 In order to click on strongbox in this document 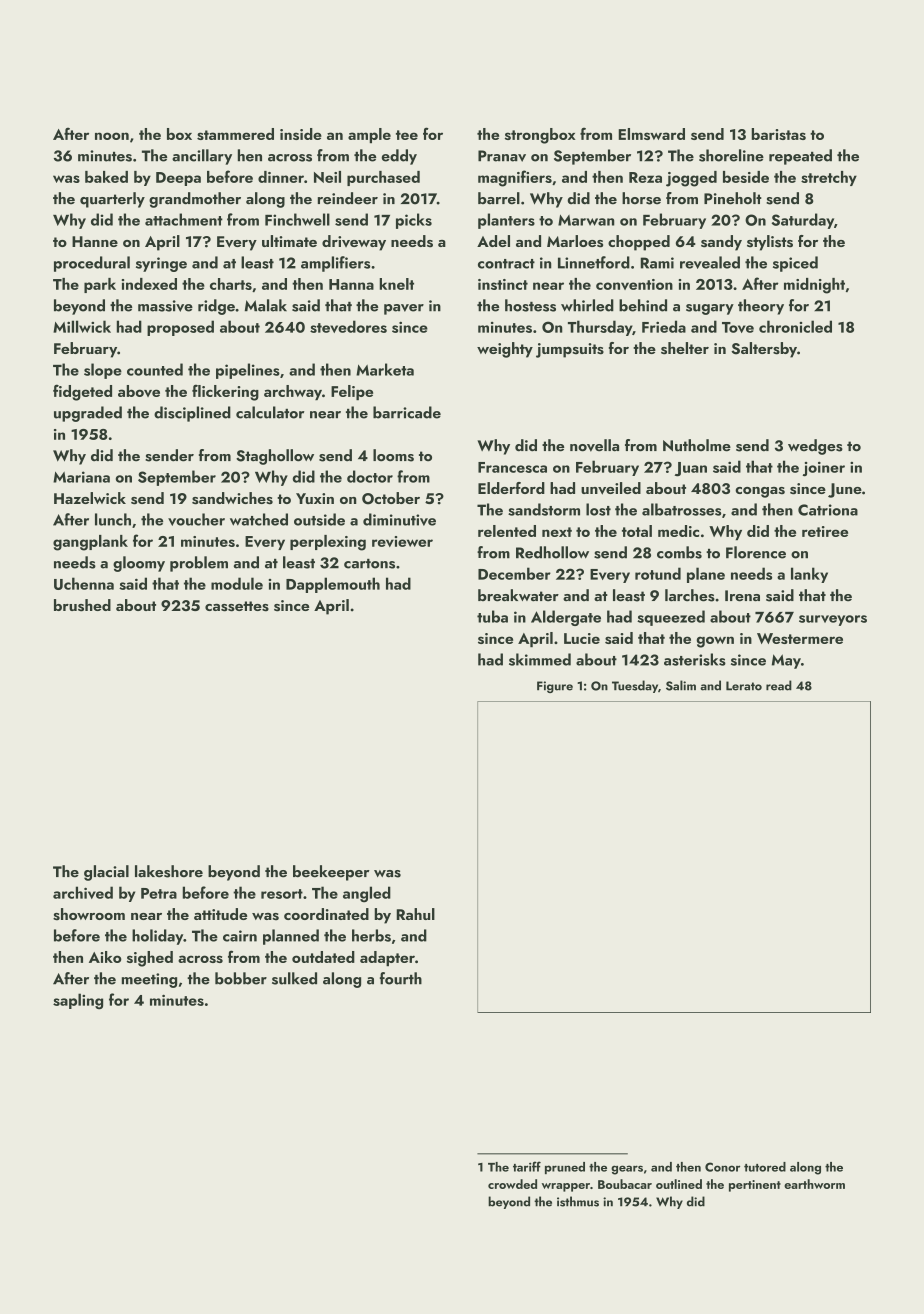, I will do `click(540, 136)`.
